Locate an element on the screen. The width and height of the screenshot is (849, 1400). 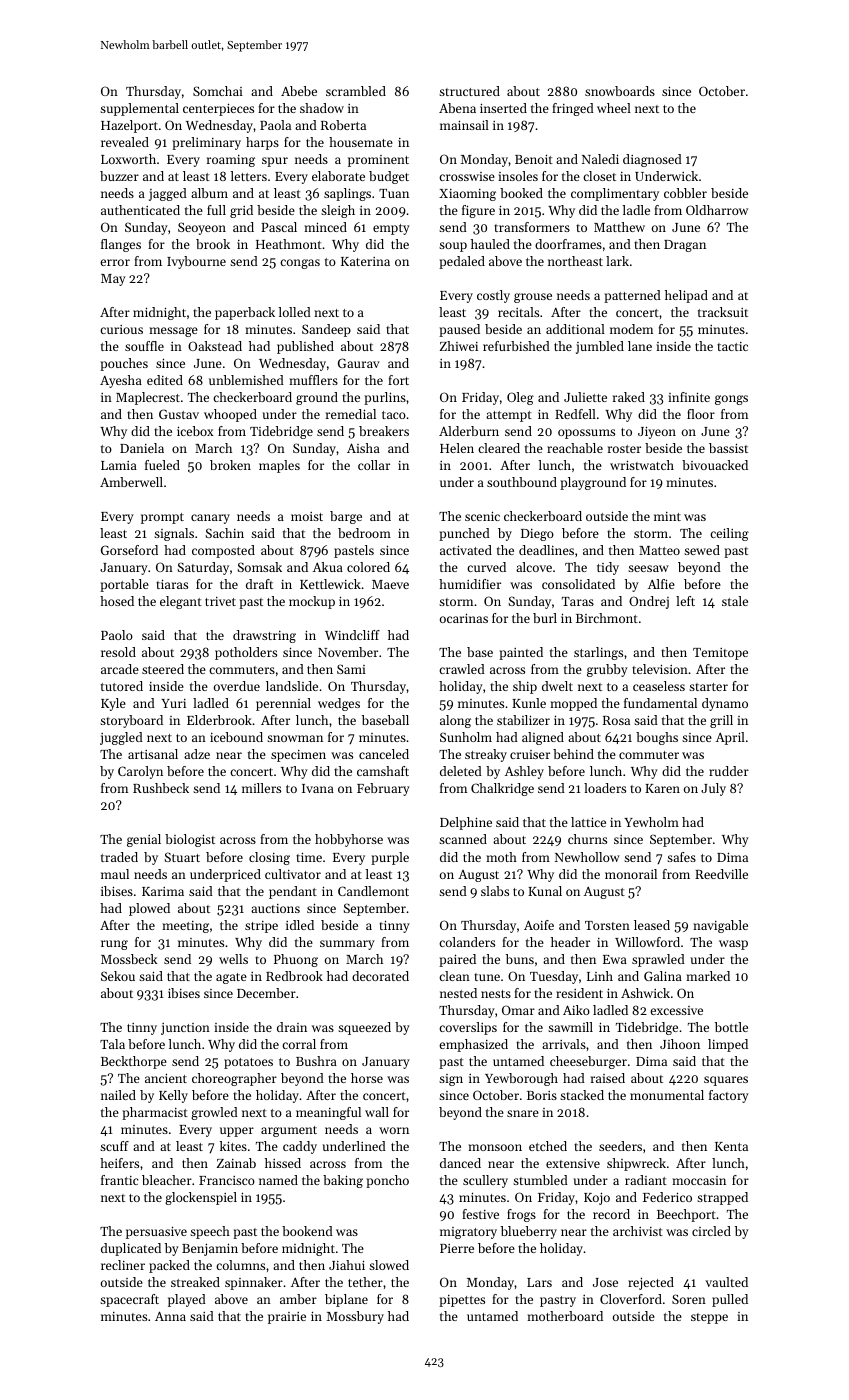
deleted is located at coordinates (461, 771).
